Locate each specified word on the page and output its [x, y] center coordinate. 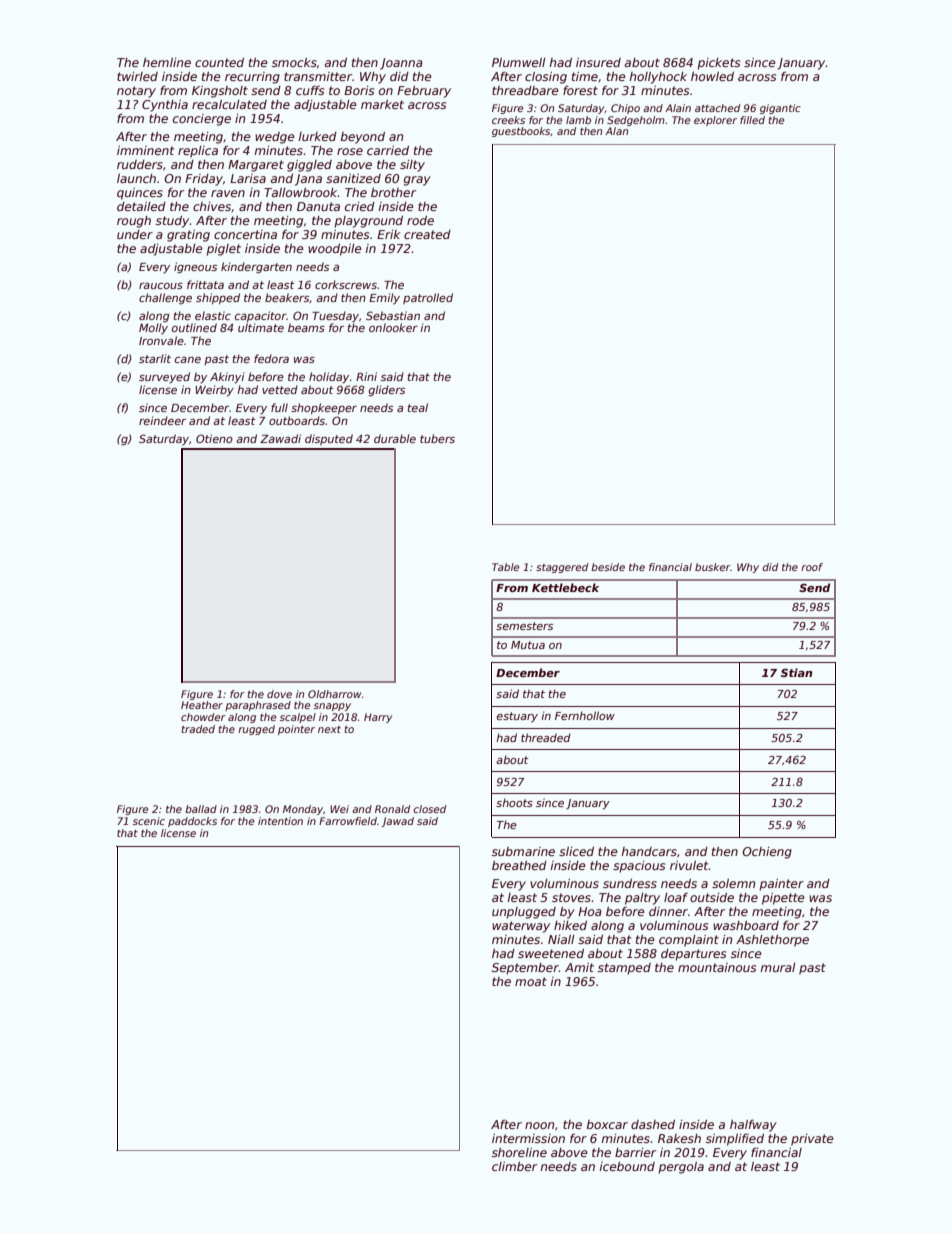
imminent [146, 150]
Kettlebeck [565, 587]
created [427, 234]
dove [279, 694]
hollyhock [658, 78]
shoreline [519, 1152]
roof [812, 567]
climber [514, 1166]
